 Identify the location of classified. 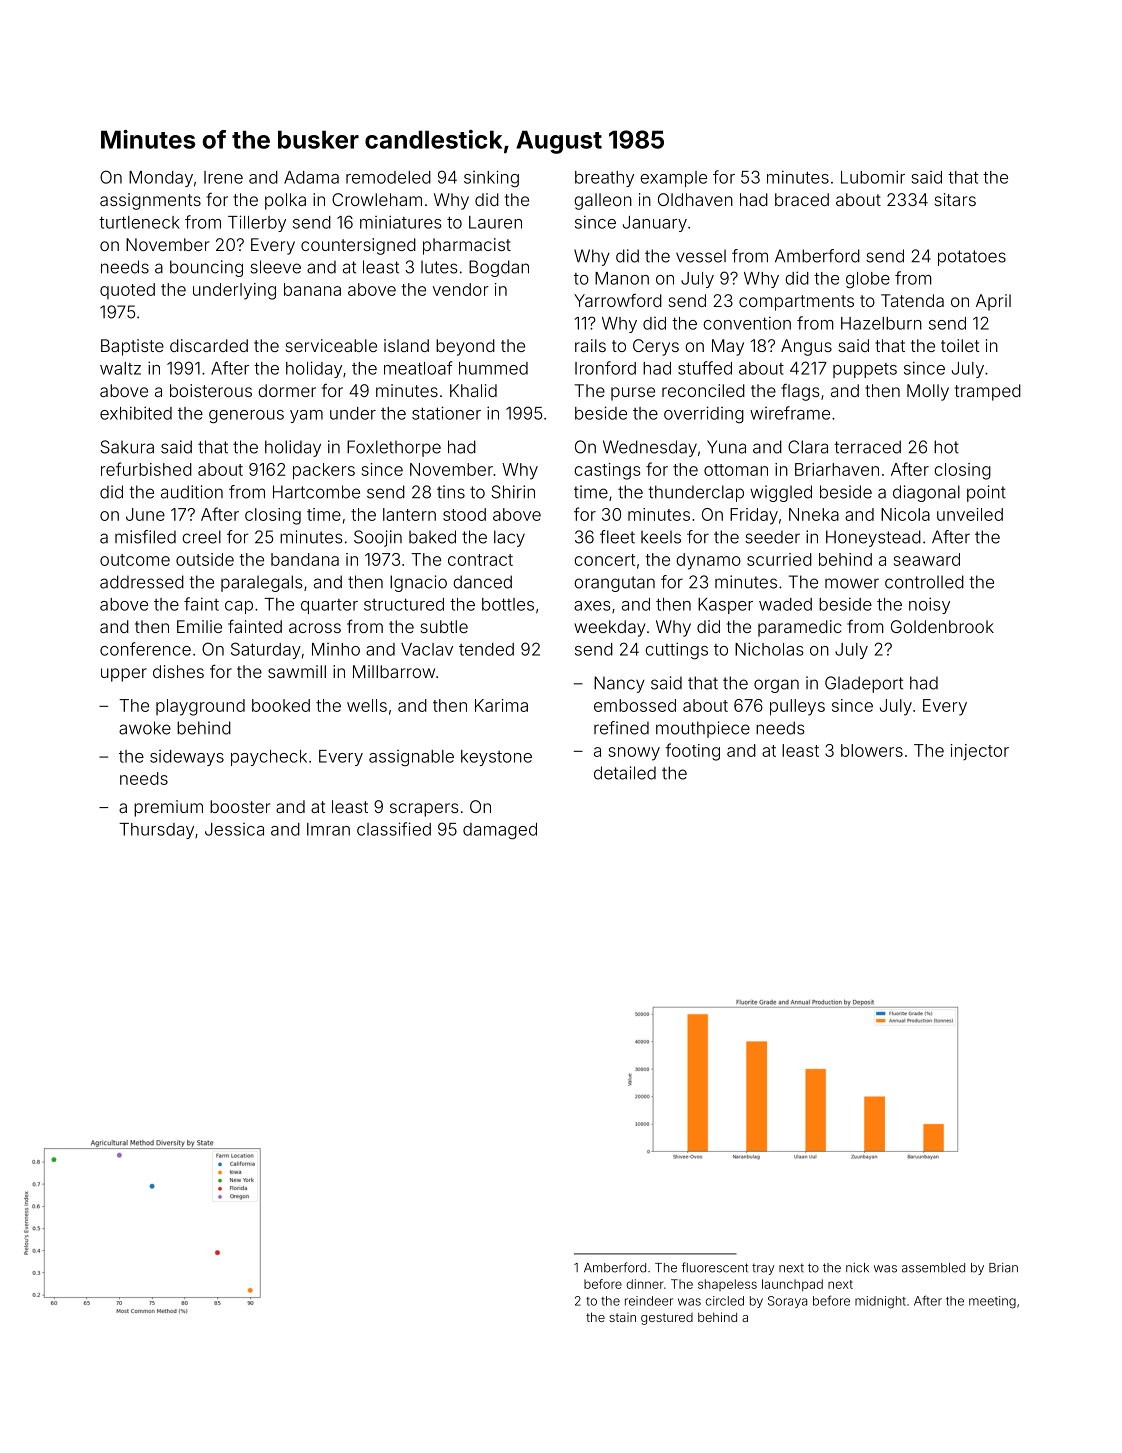
(394, 829).
